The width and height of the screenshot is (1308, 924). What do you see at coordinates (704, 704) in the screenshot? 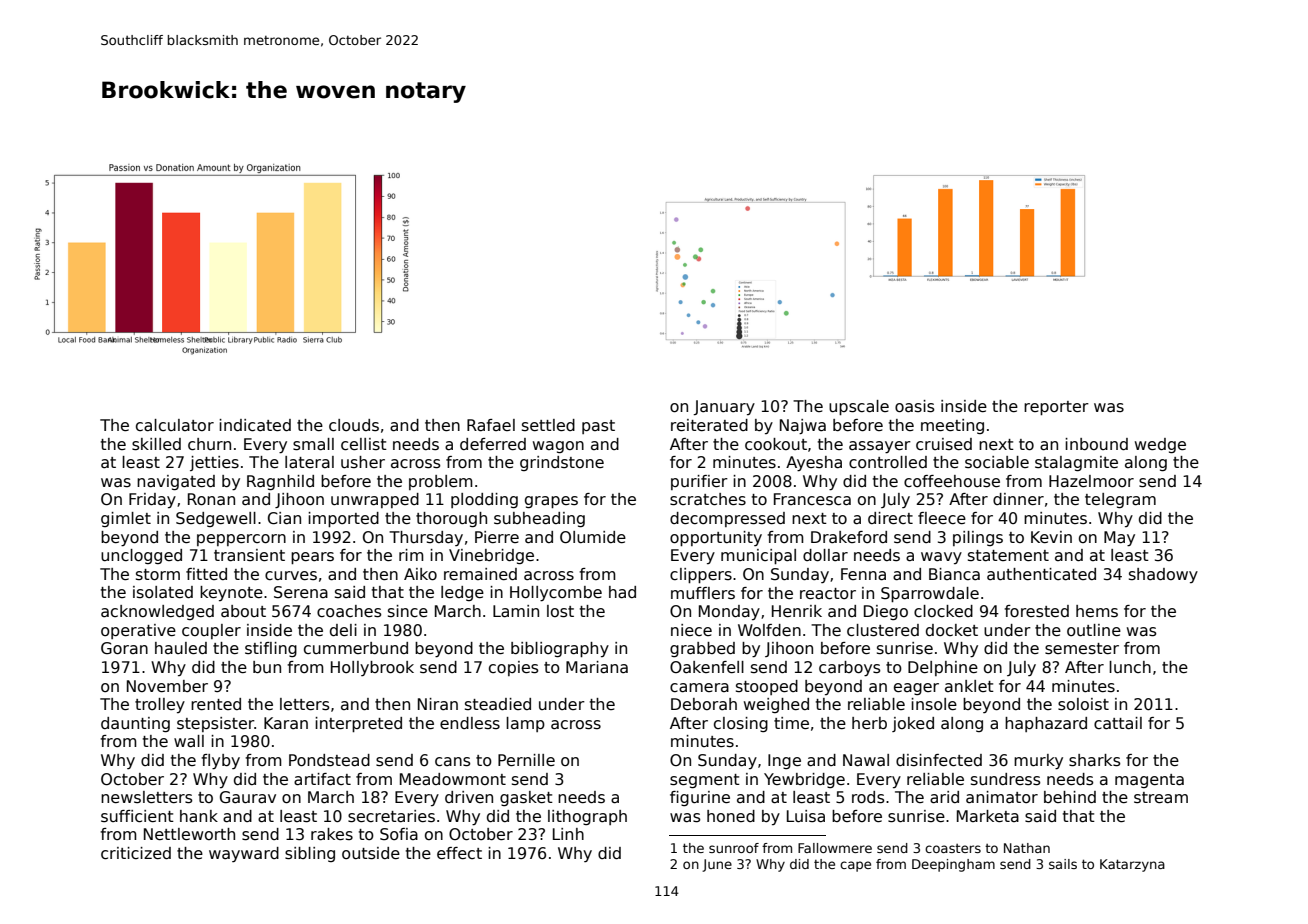
I see `Deborah` at bounding box center [704, 704].
